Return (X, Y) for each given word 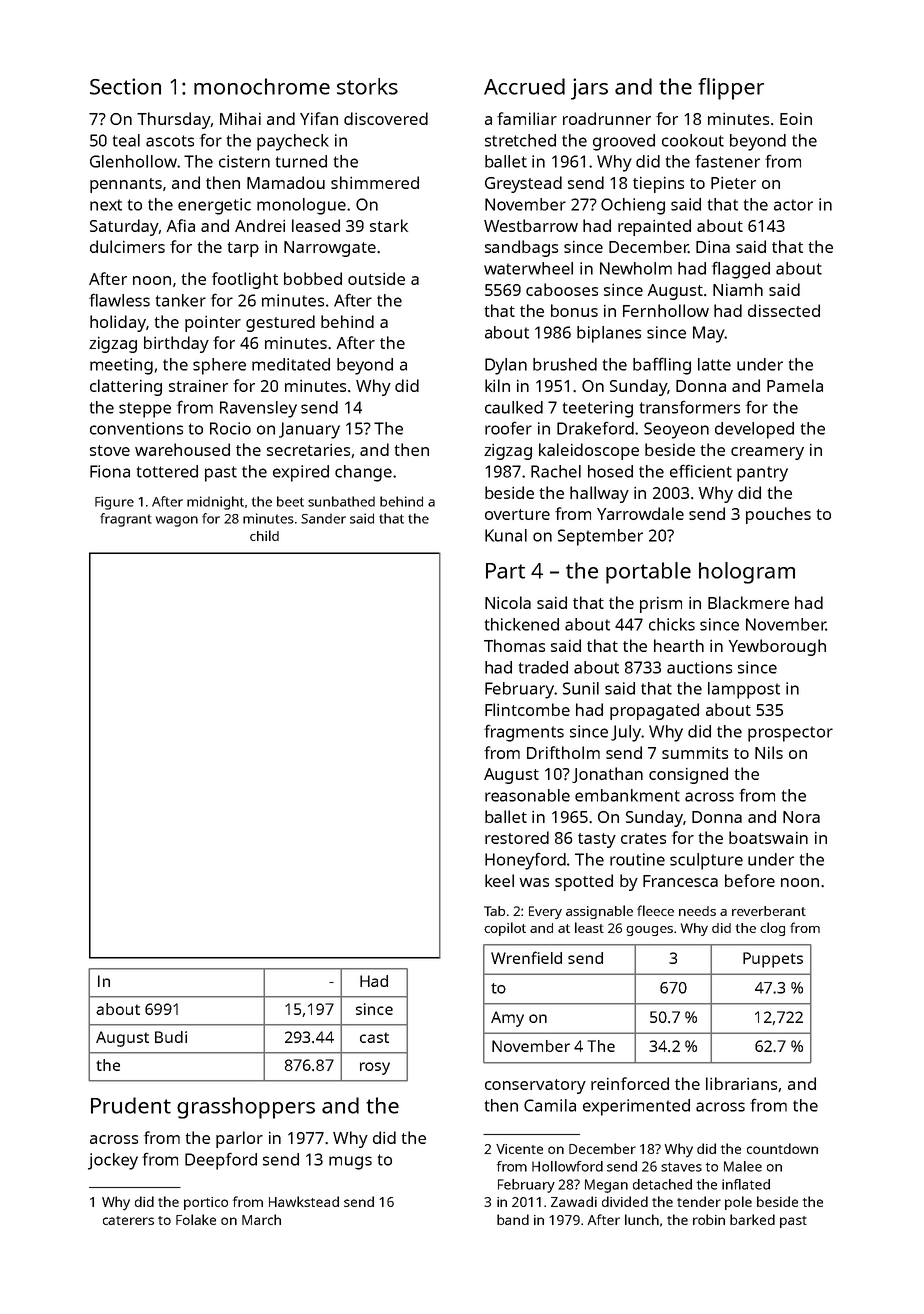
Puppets (773, 960)
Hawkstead (304, 1201)
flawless (119, 300)
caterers (128, 1220)
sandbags (521, 248)
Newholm (636, 268)
